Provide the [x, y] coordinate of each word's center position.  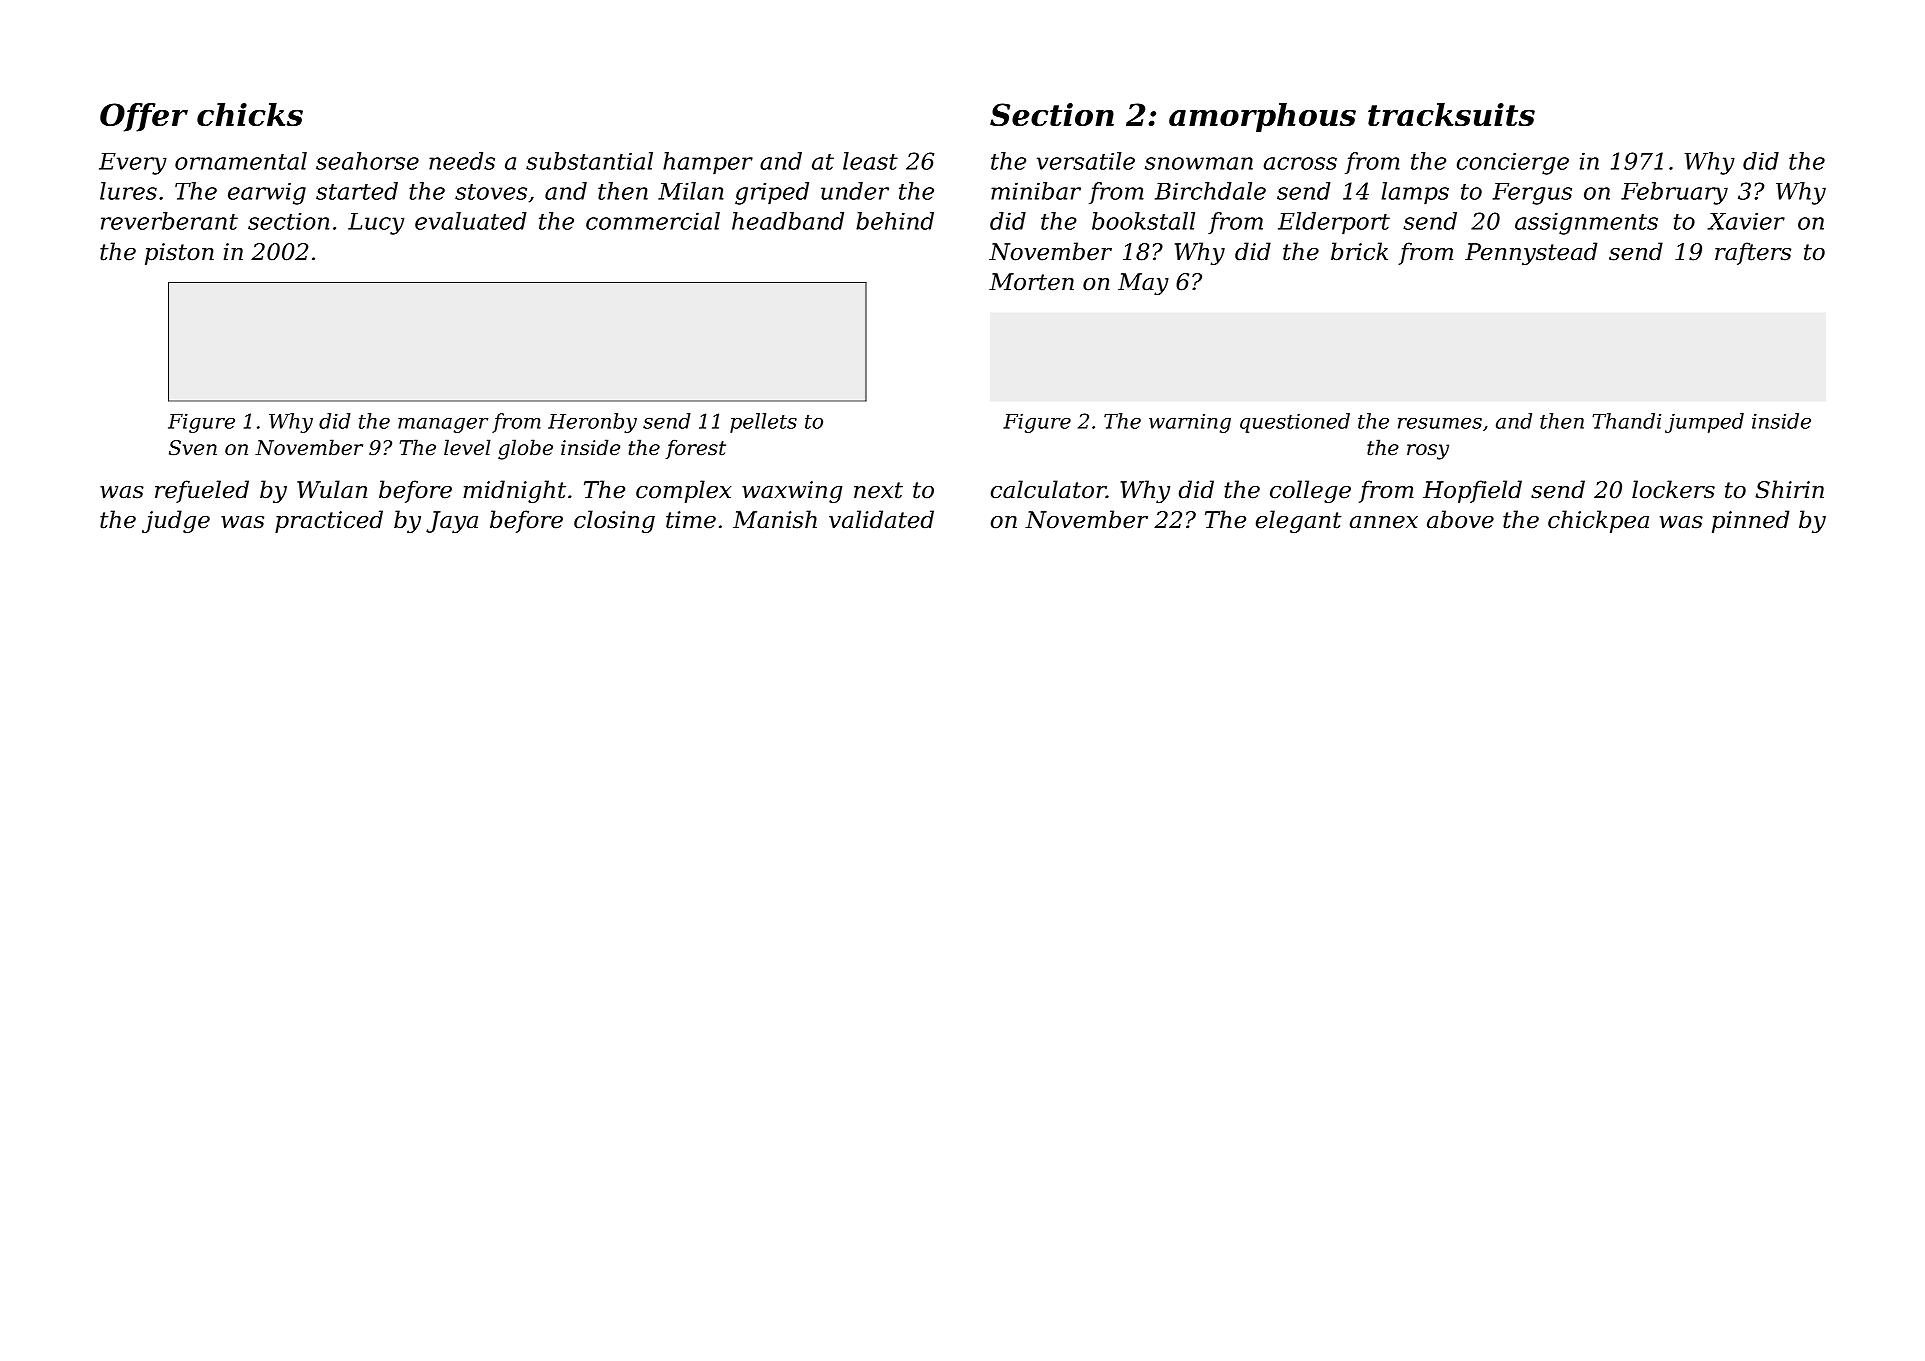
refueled [202, 491]
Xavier [1746, 221]
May [1143, 284]
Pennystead [1531, 253]
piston [179, 254]
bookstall [1143, 221]
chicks [250, 114]
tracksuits [1451, 114]
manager [443, 425]
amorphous [1262, 117]
